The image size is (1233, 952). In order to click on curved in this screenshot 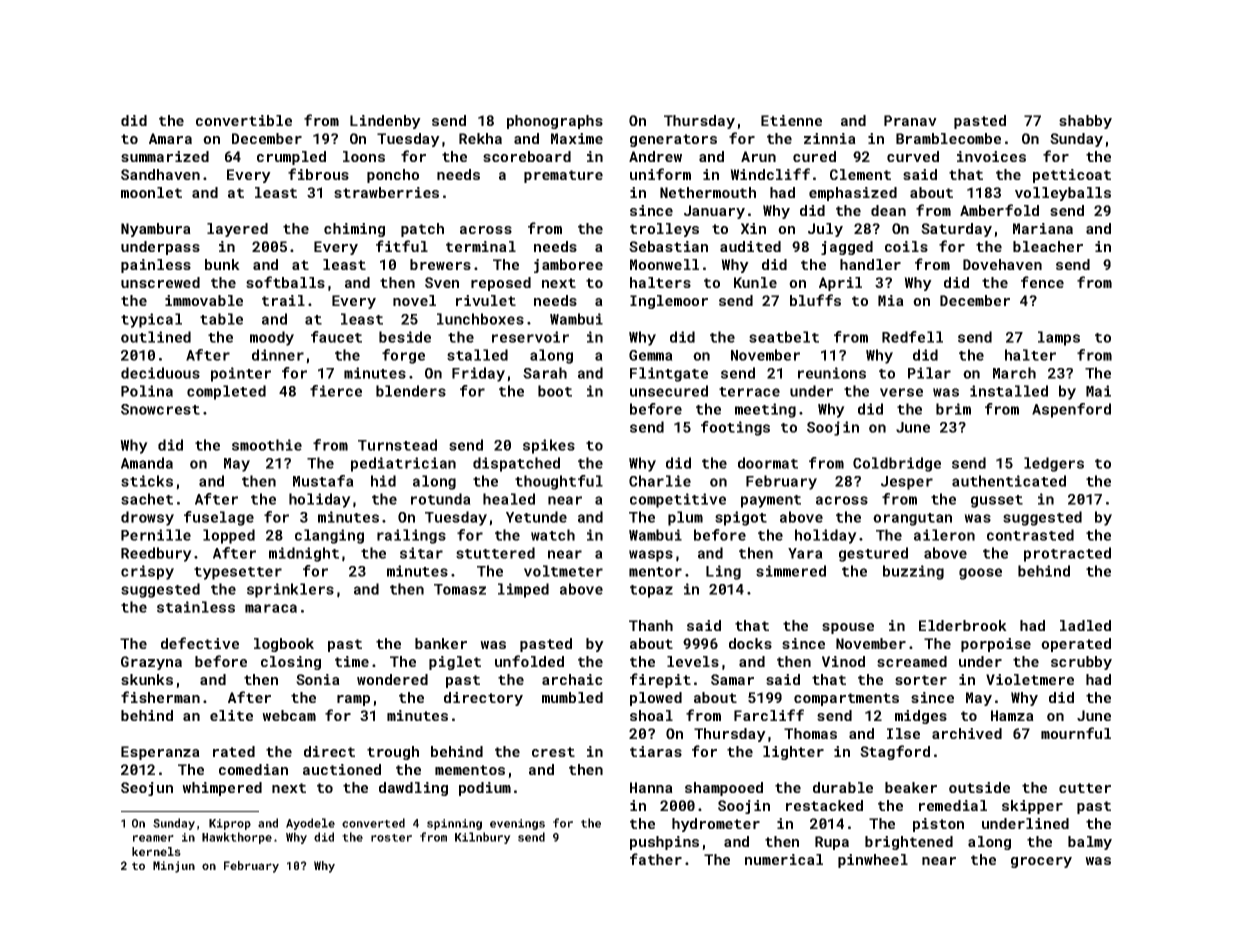, I will do `click(913, 156)`.
